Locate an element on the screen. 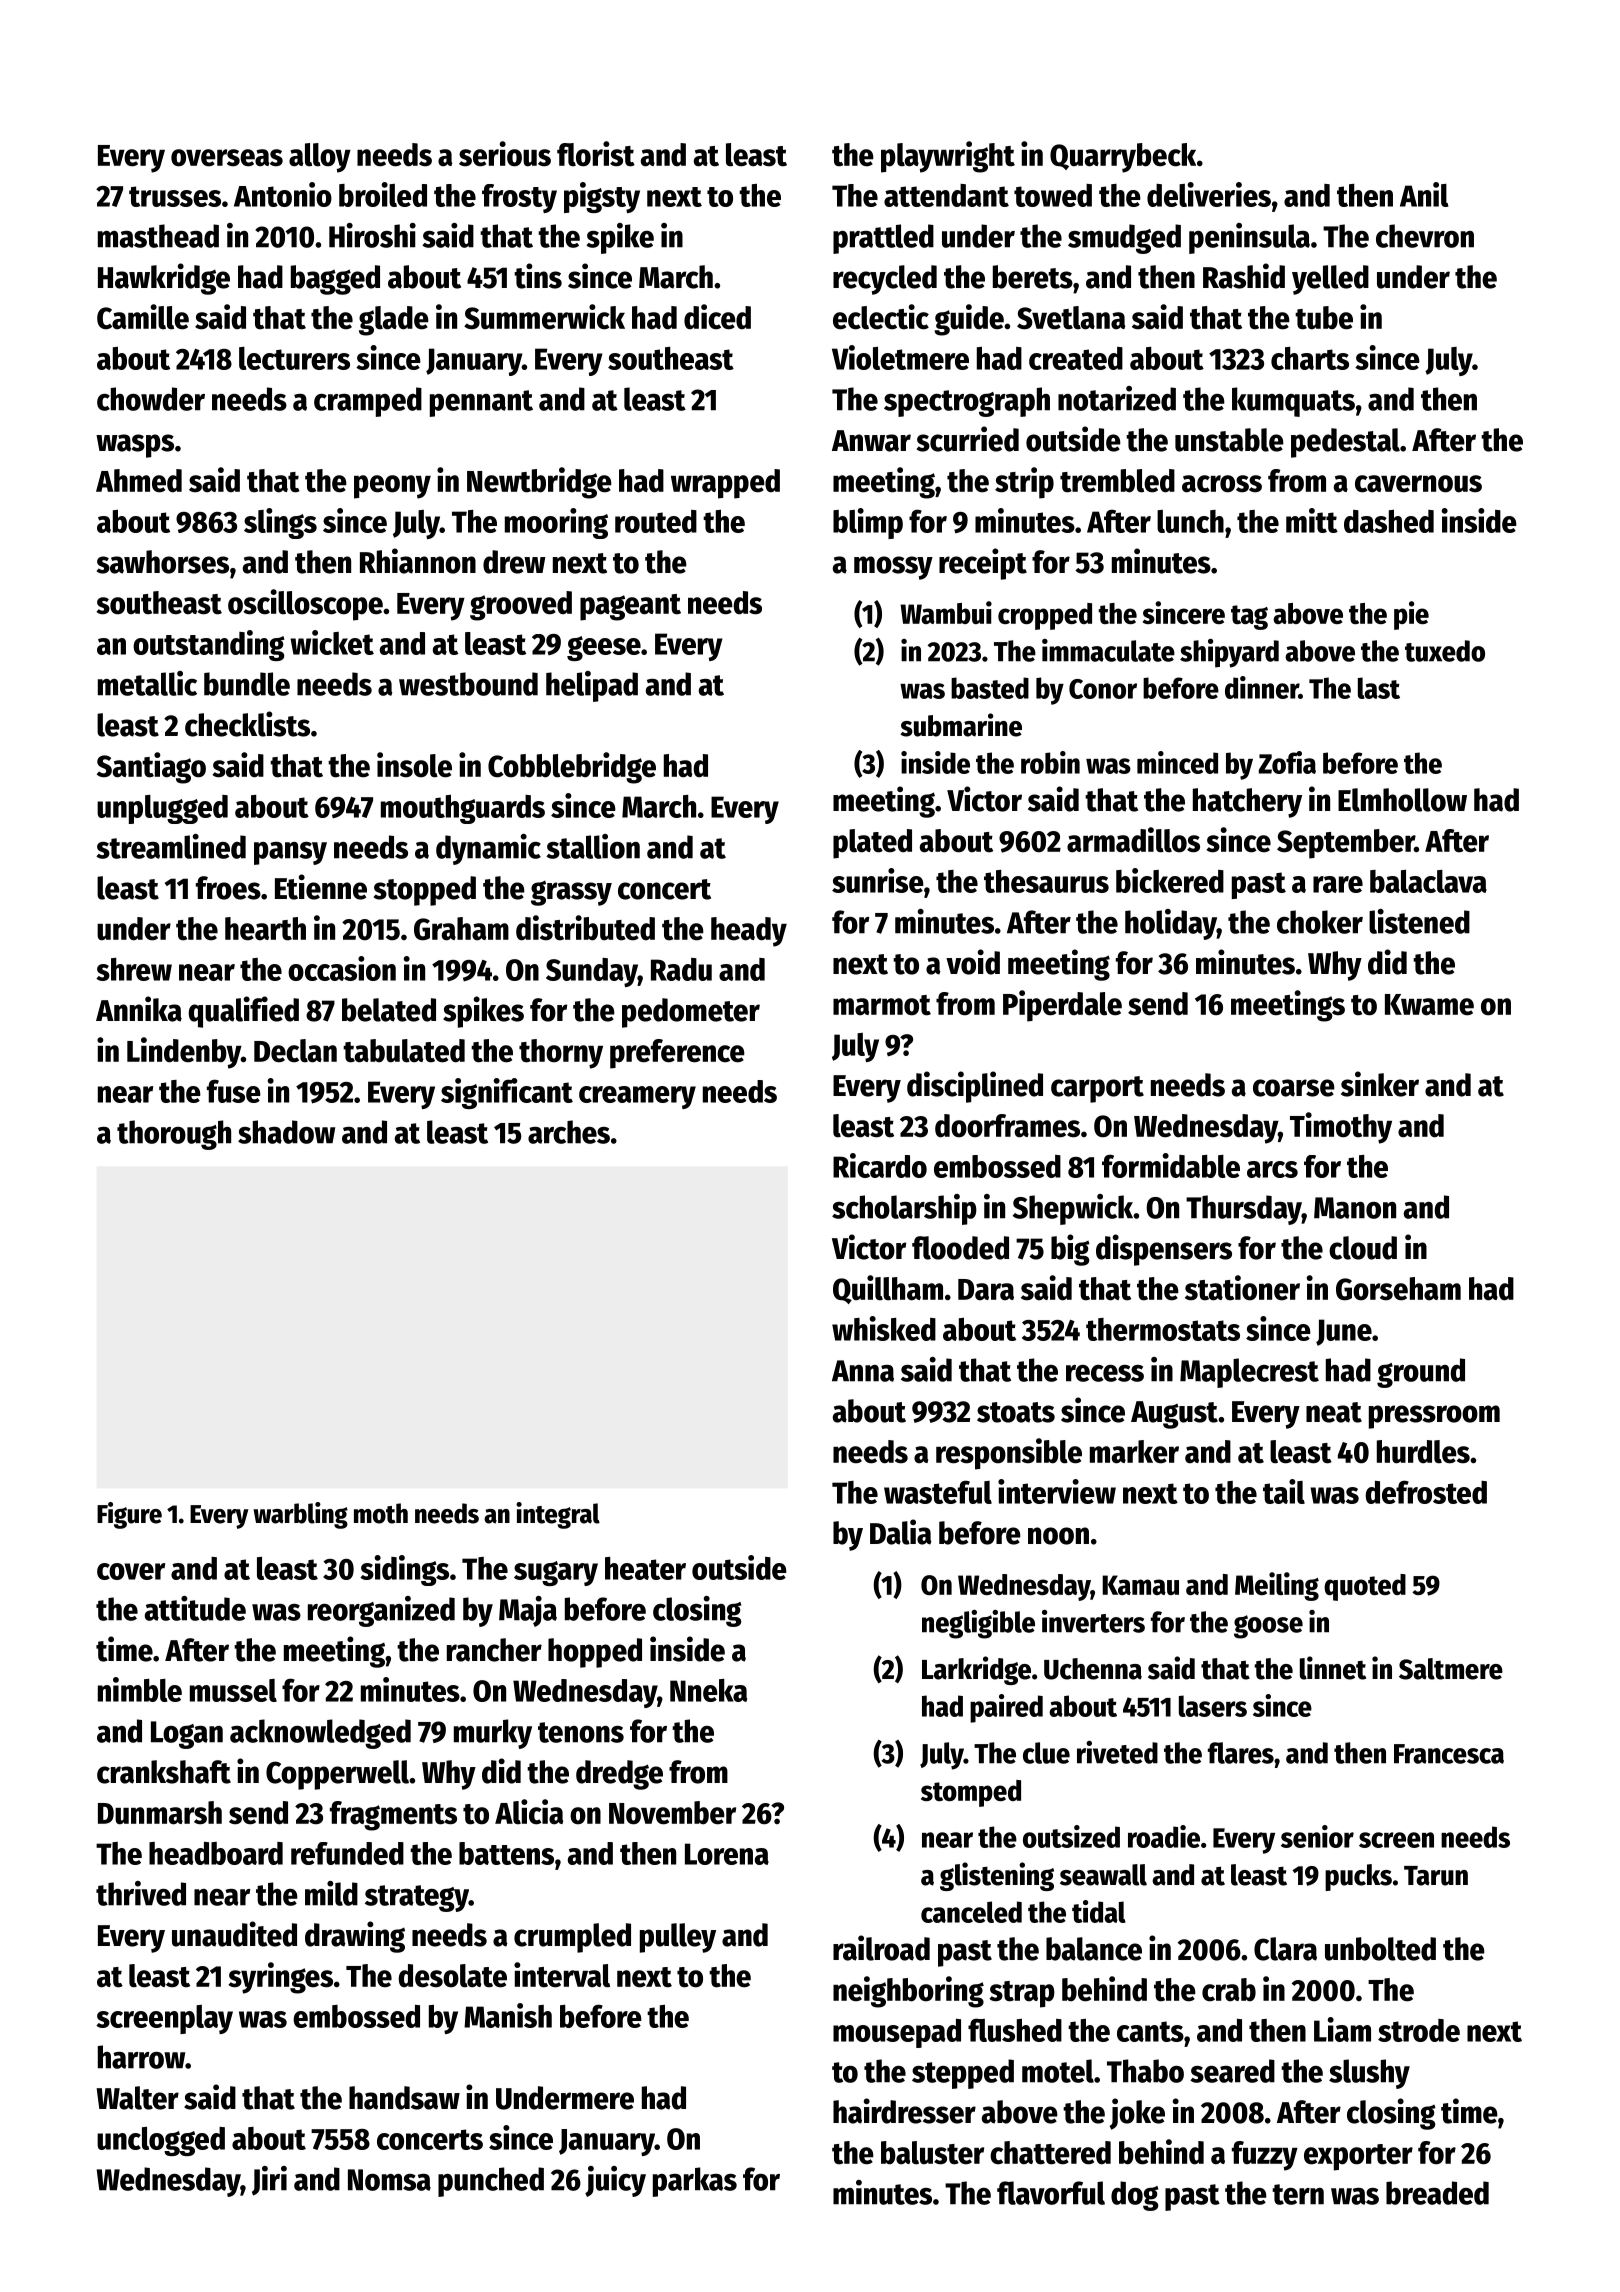  Zofia is located at coordinates (1287, 762).
